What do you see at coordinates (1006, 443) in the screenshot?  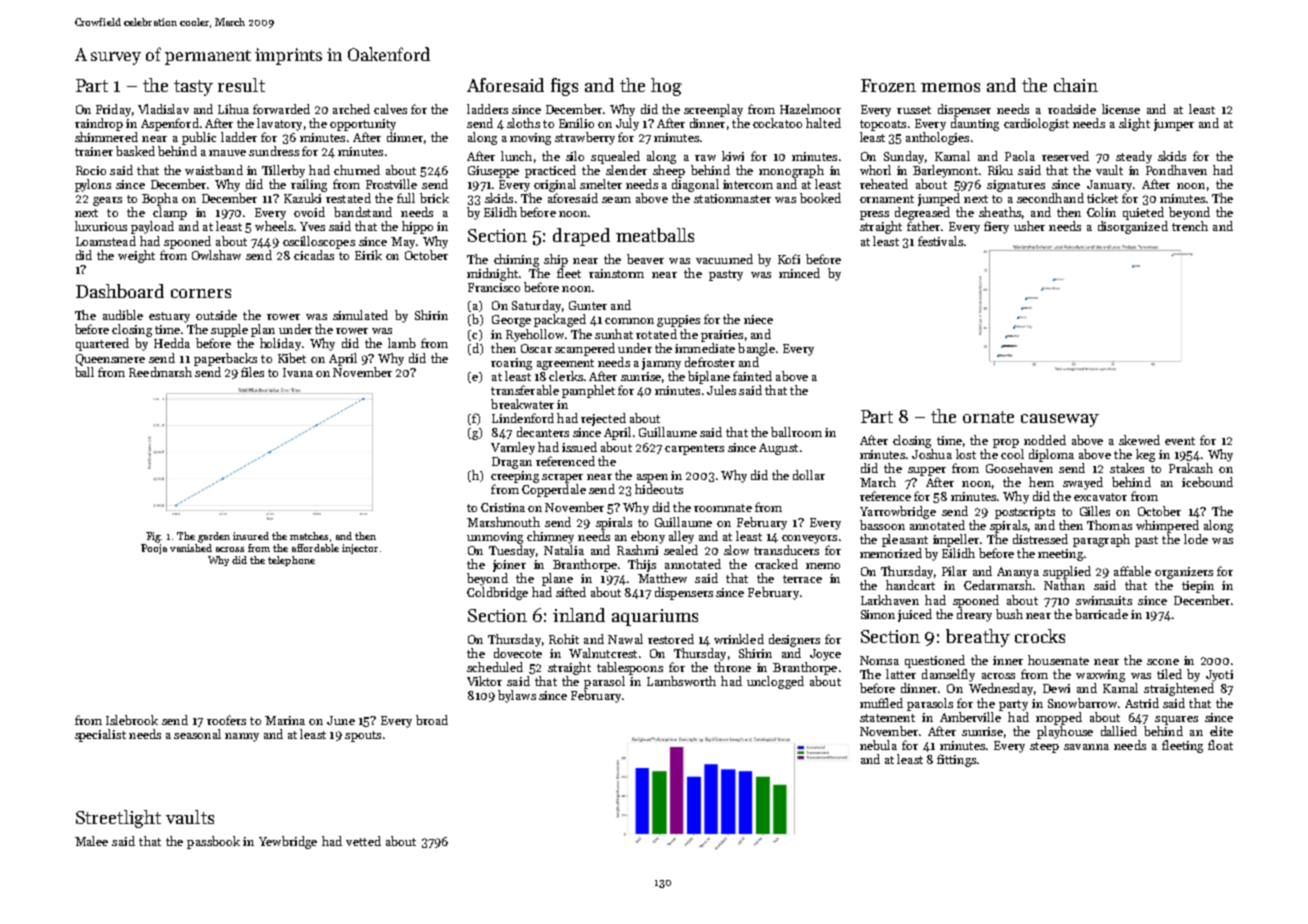 I see `prop` at bounding box center [1006, 443].
